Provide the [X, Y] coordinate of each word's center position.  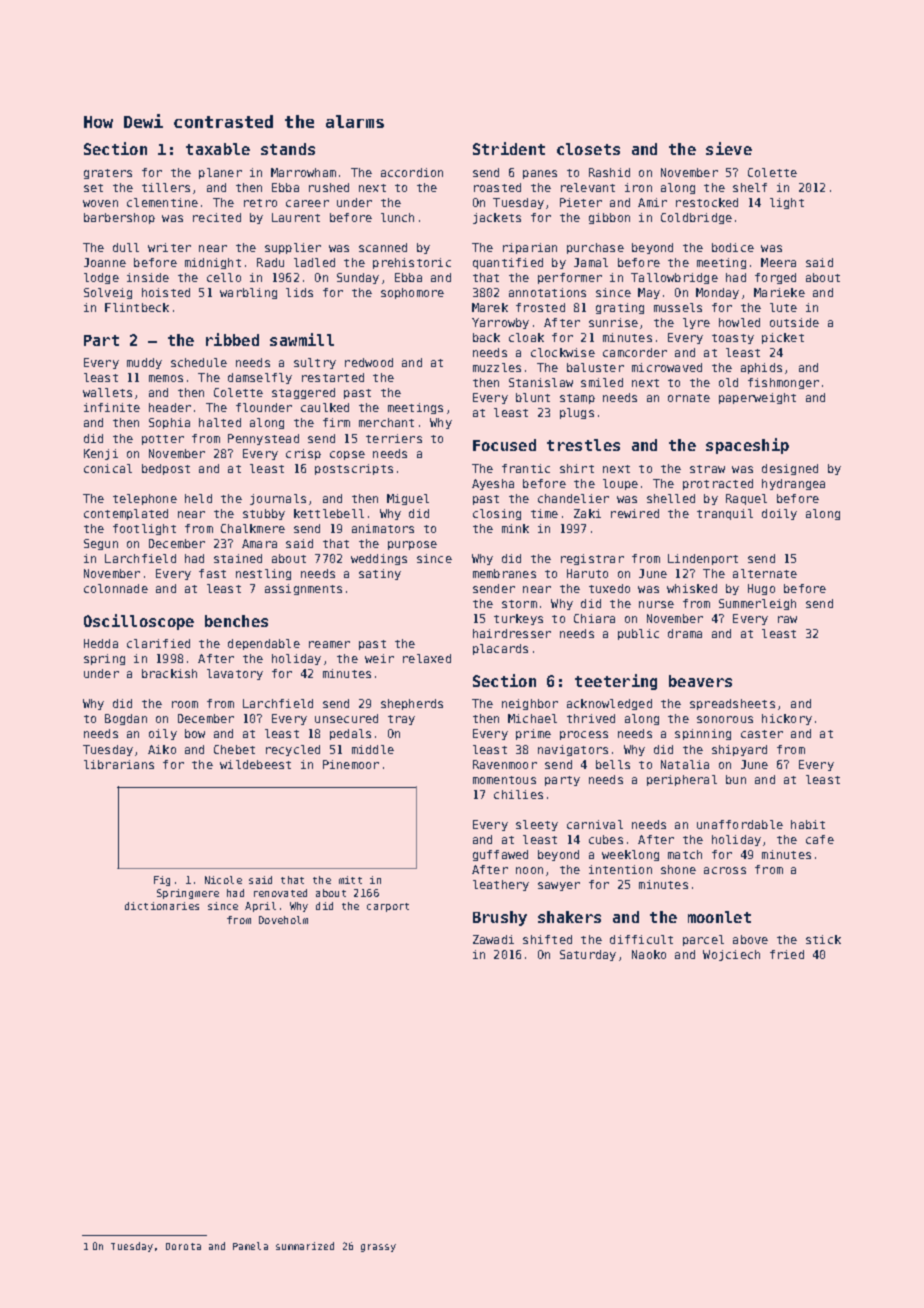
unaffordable [740, 824]
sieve [729, 148]
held [198, 498]
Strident [509, 148]
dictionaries [162, 906]
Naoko [649, 954]
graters [108, 174]
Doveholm [283, 920]
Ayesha [493, 484]
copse [347, 455]
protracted [718, 484]
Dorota [183, 1246]
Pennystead [263, 439]
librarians [119, 764]
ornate [689, 398]
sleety [537, 825]
